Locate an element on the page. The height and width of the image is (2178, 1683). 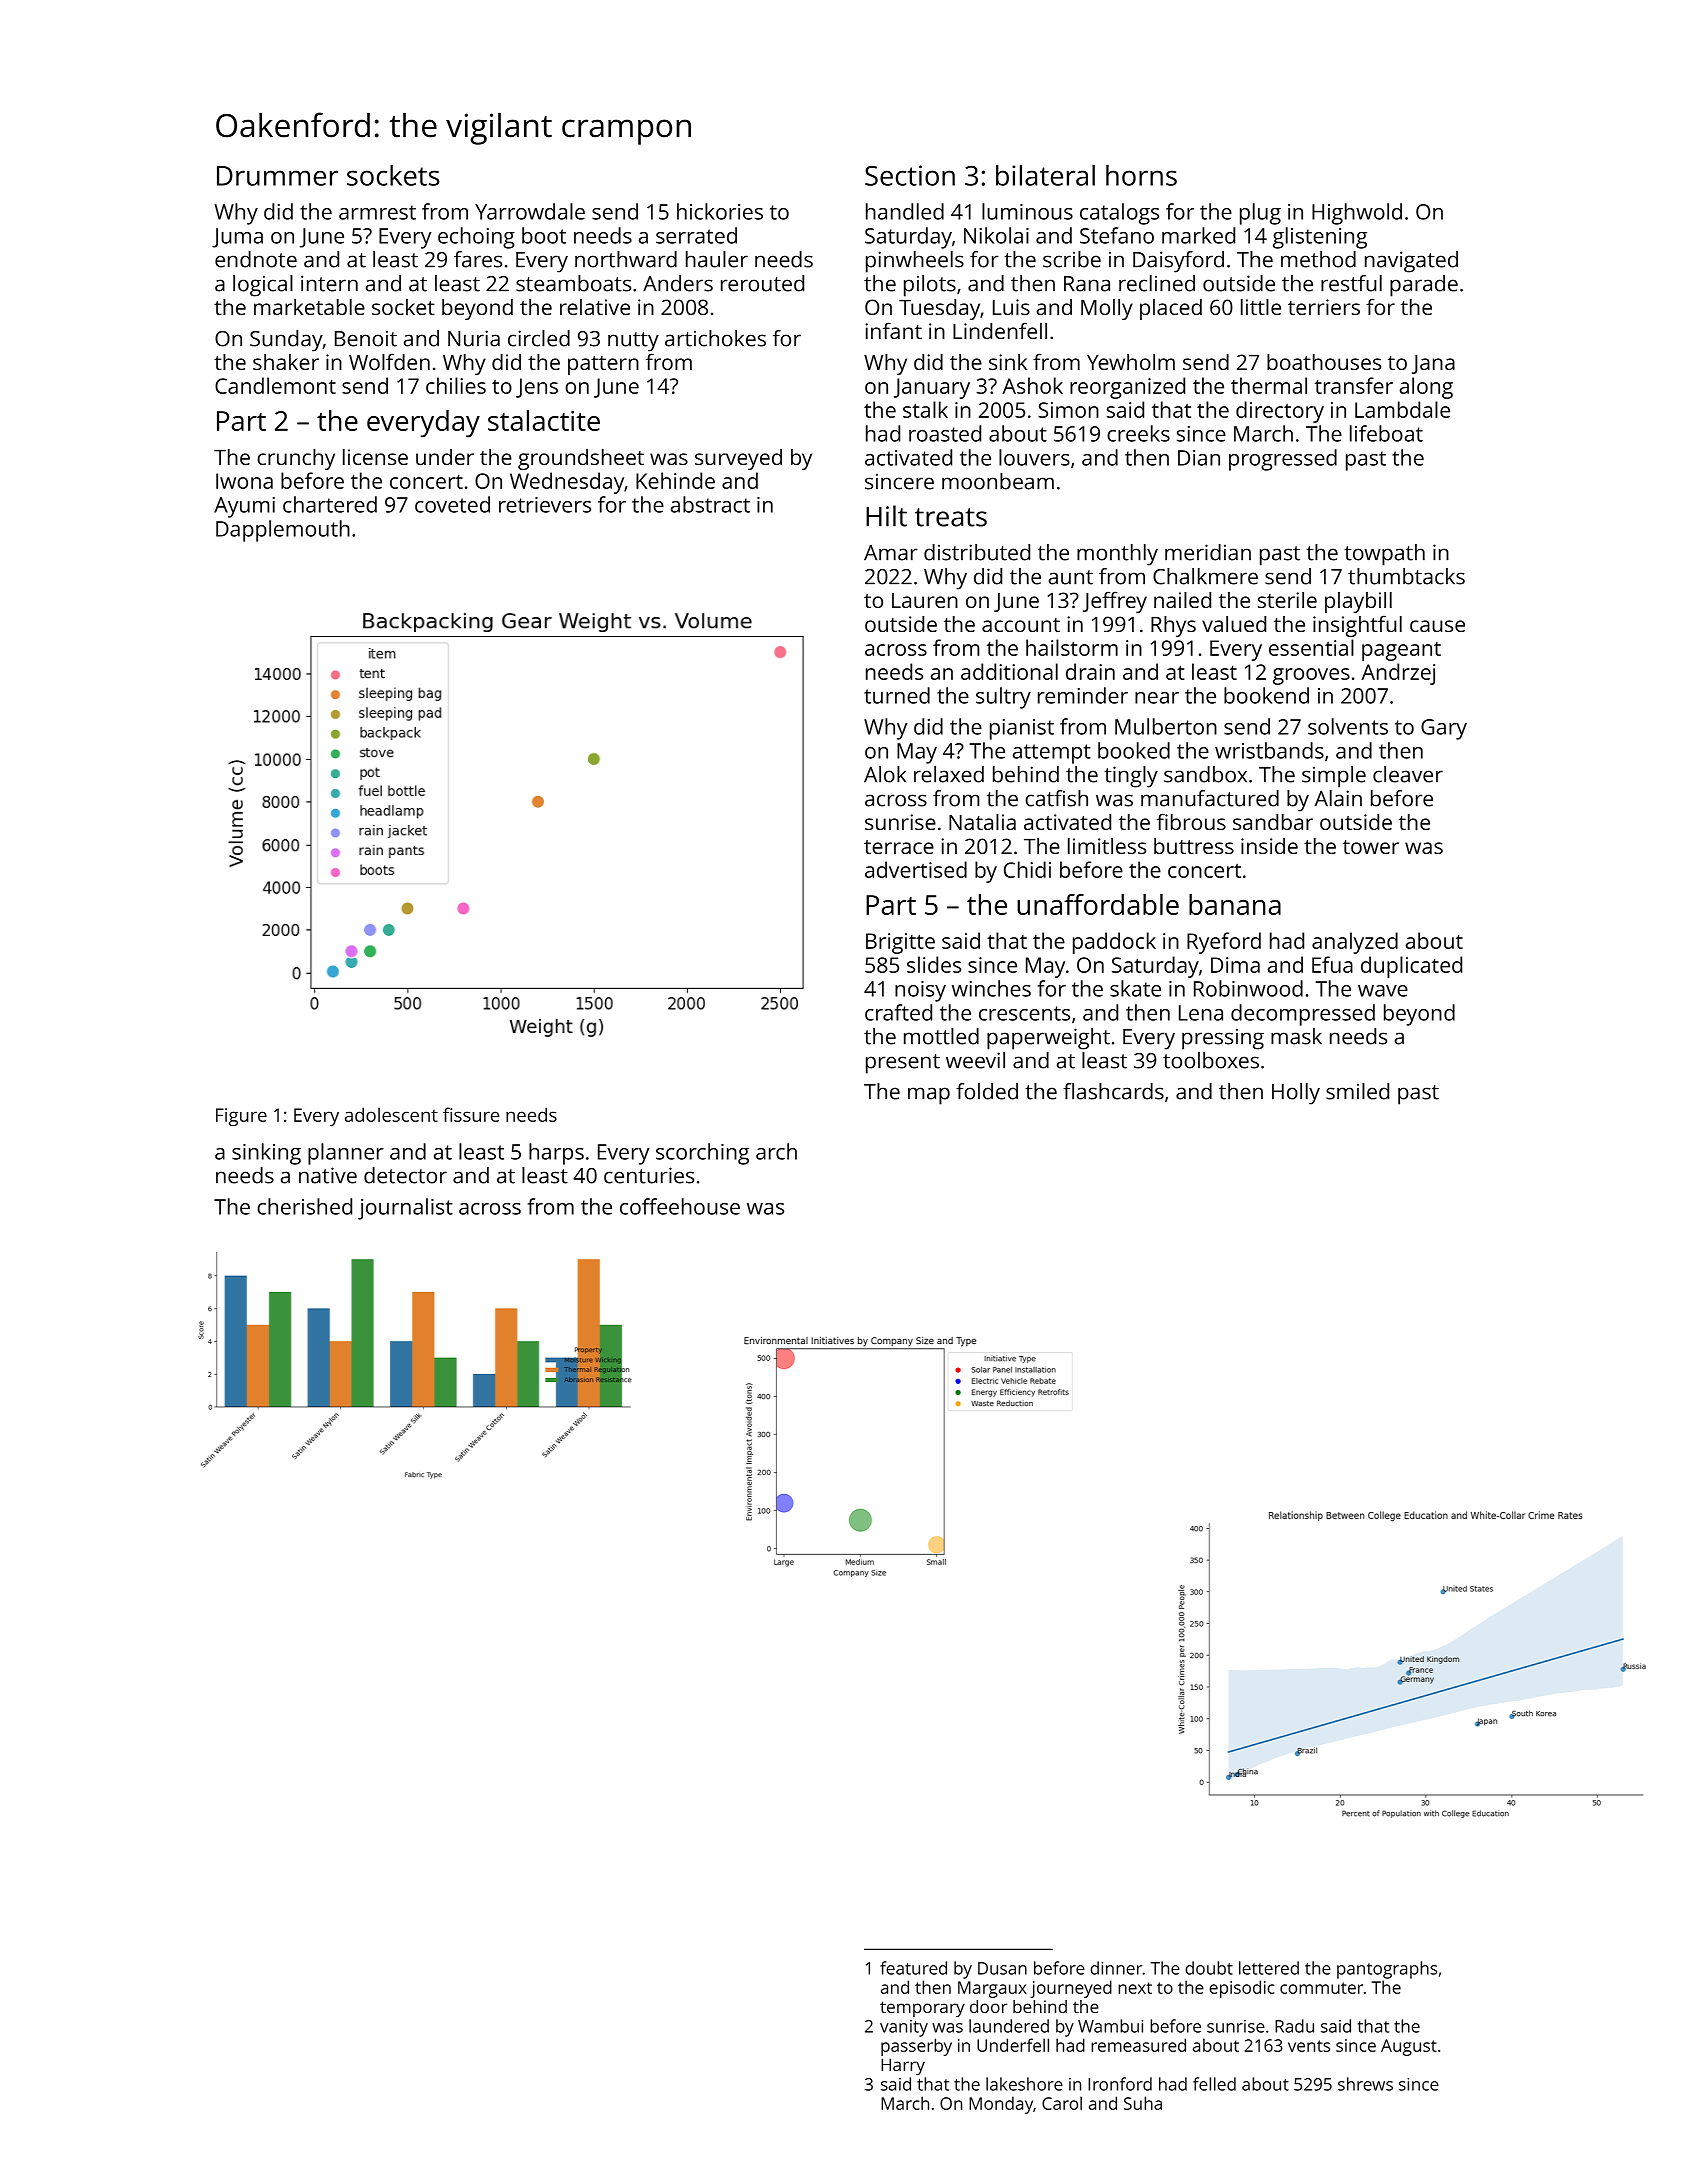
Highwold is located at coordinates (1357, 214).
